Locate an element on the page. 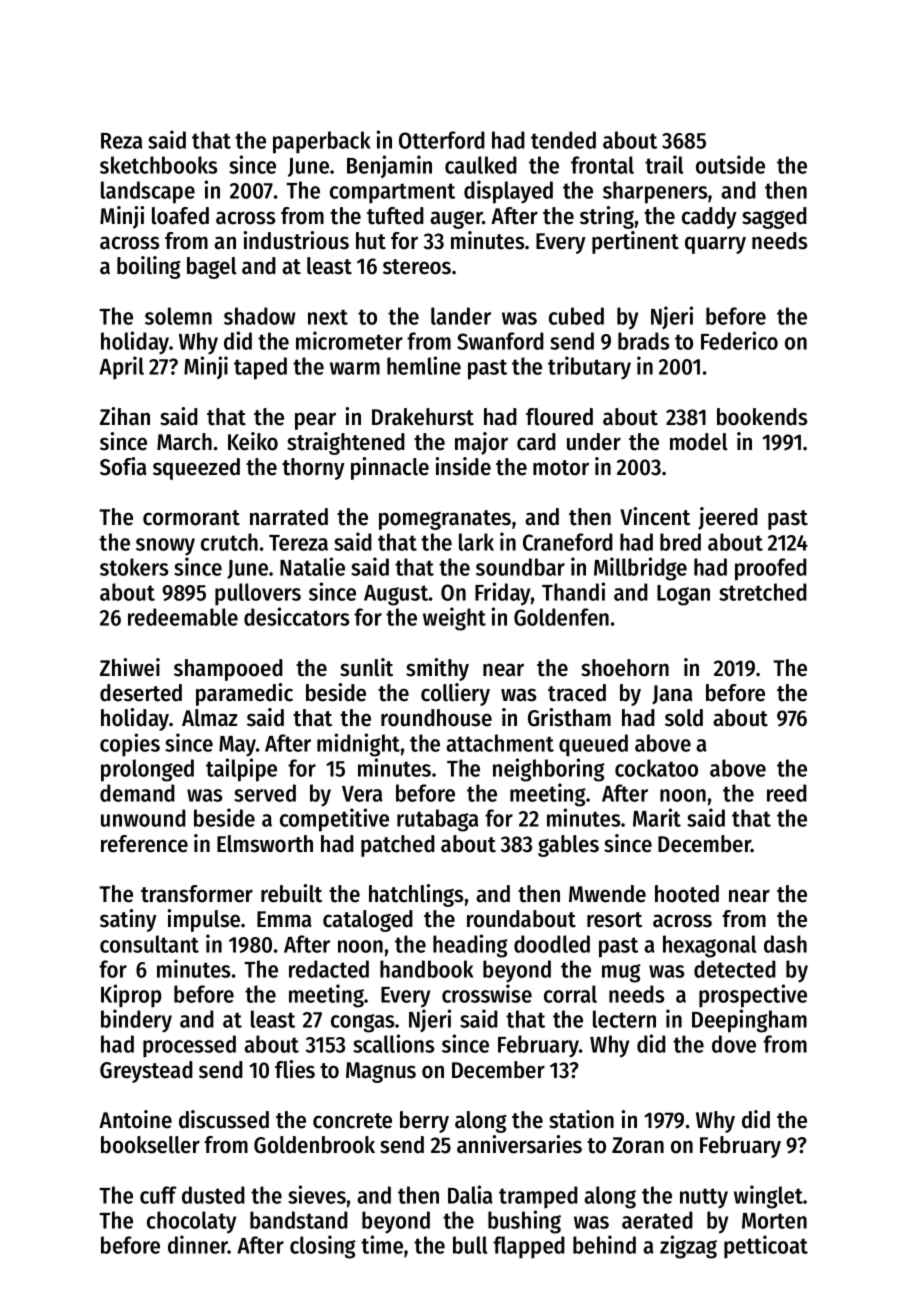 Image resolution: width=908 pixels, height=1316 pixels. jeered is located at coordinates (728, 518).
